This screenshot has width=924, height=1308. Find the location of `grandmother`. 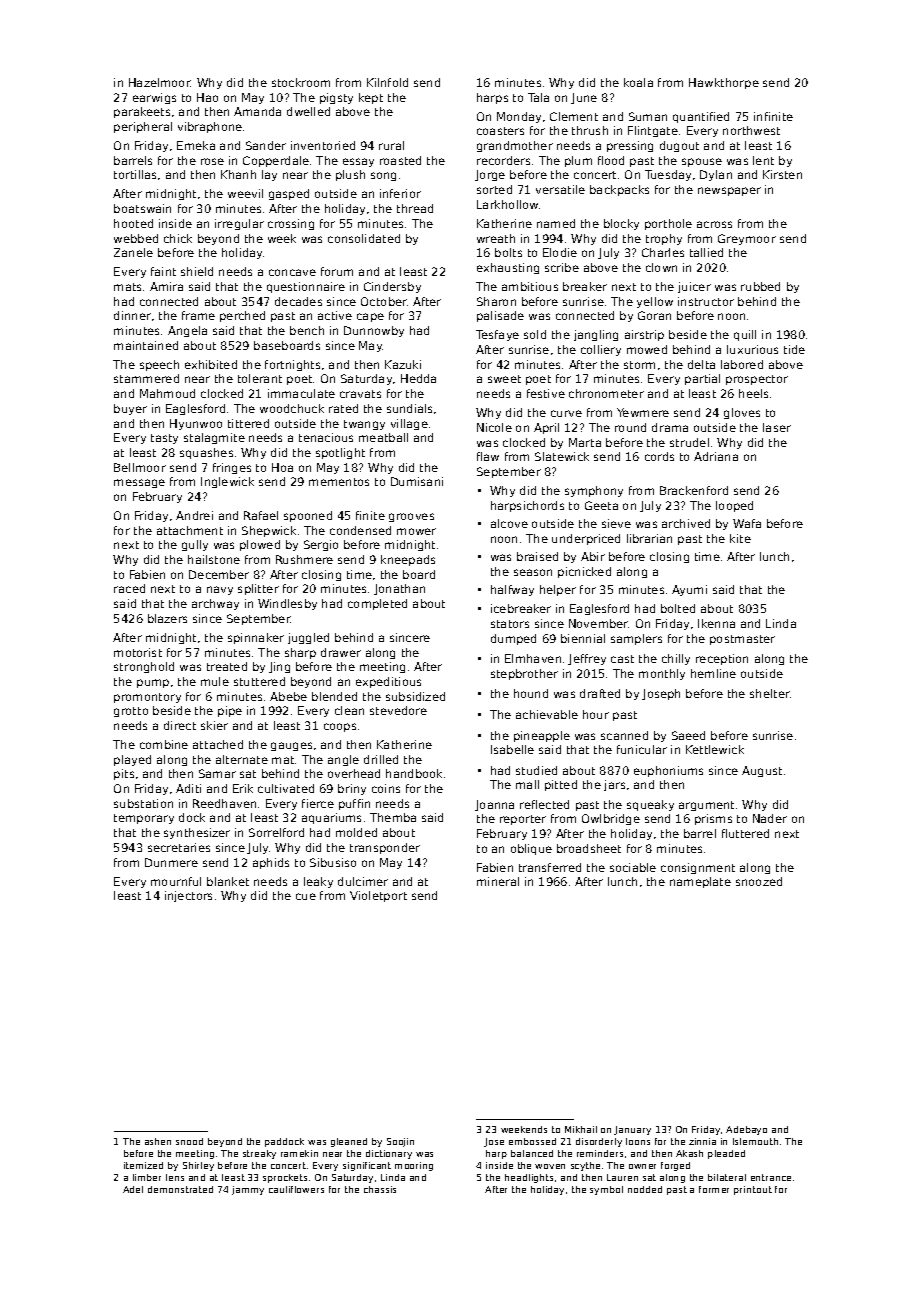

grandmother is located at coordinates (515, 146).
